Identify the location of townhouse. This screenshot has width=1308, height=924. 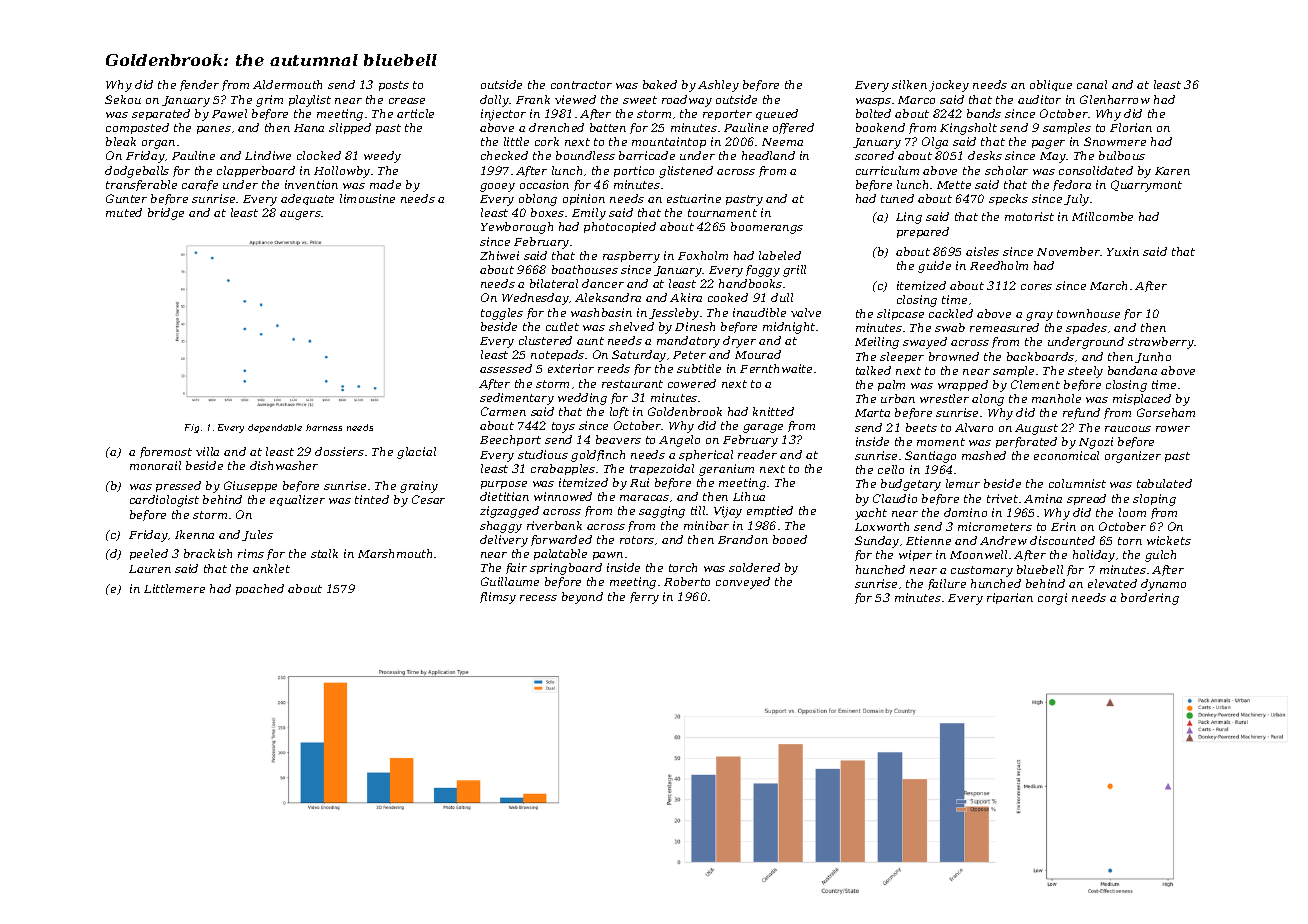
(1088, 313).
